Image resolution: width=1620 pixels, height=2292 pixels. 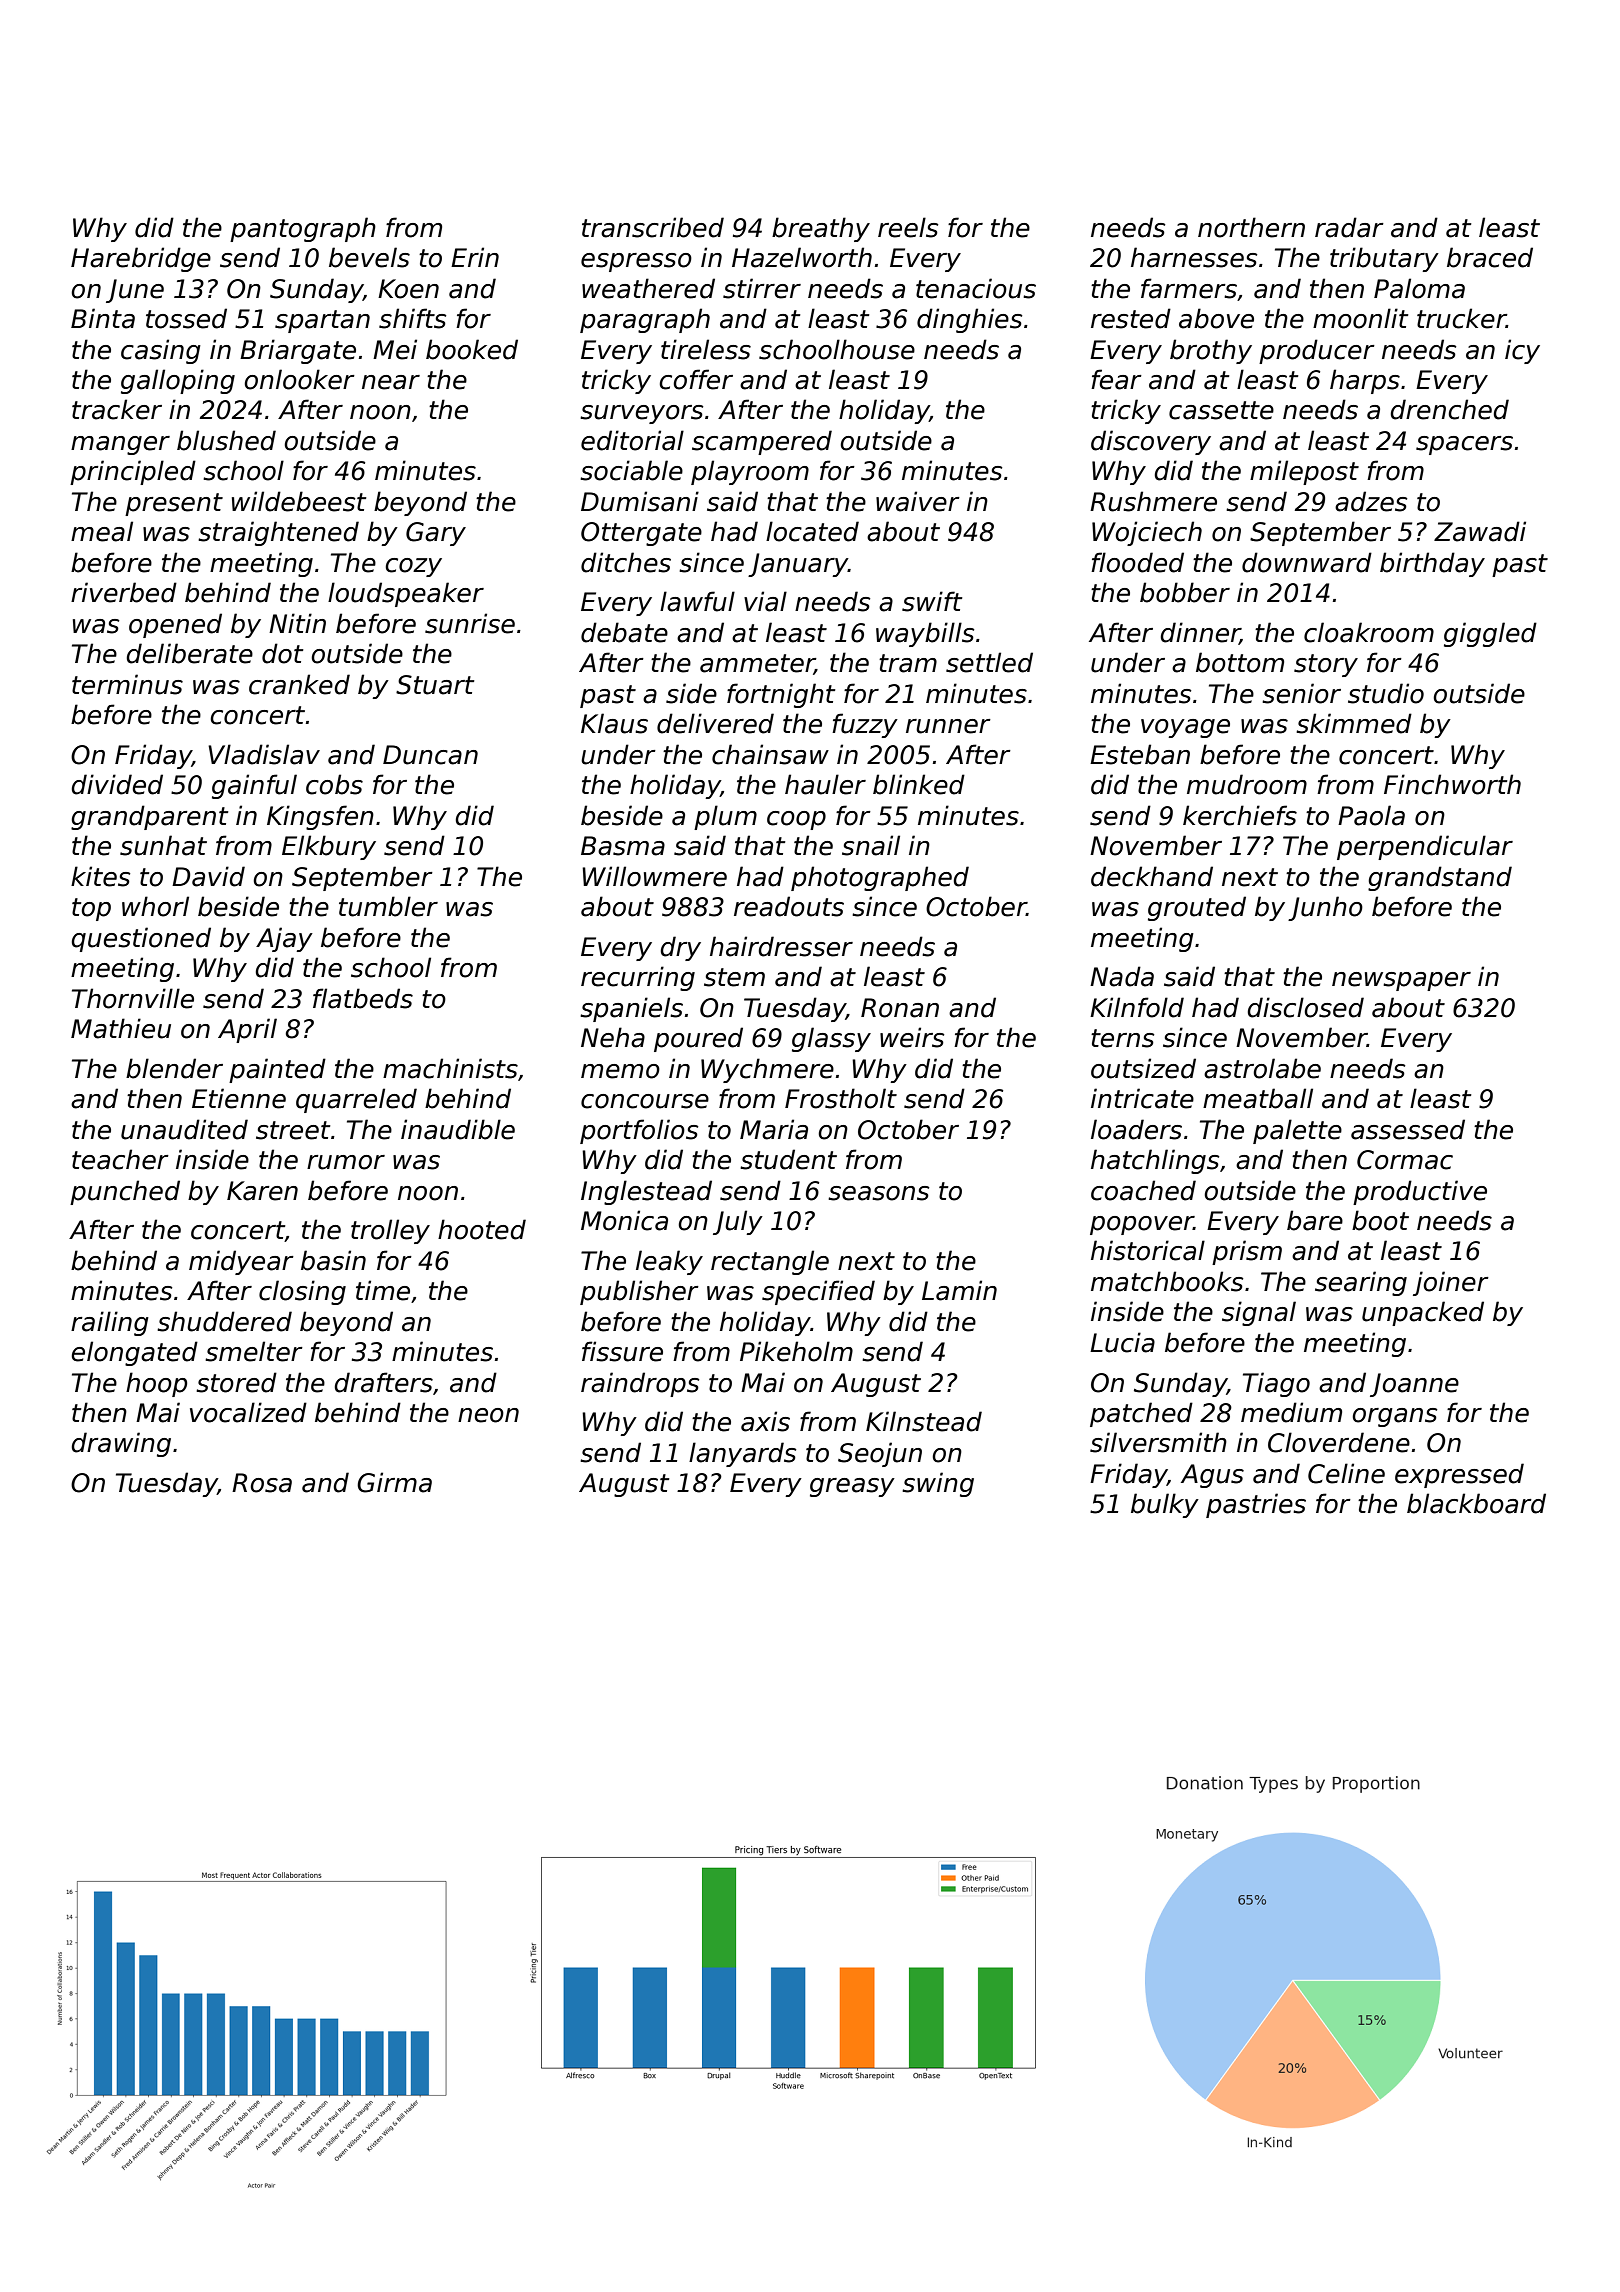 What do you see at coordinates (394, 1482) in the screenshot?
I see `Girma` at bounding box center [394, 1482].
